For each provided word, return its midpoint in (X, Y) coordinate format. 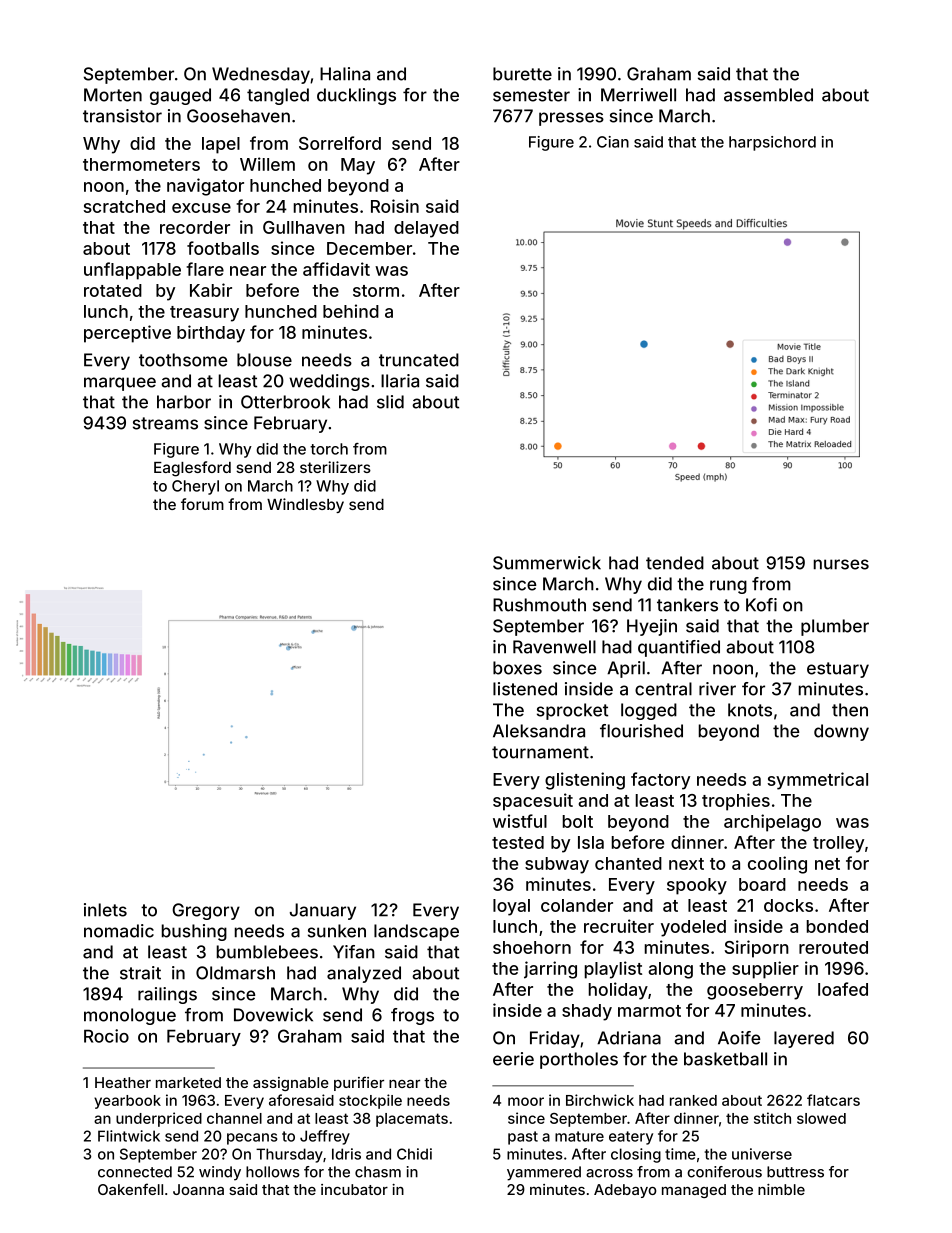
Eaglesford (192, 469)
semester (531, 95)
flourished (641, 731)
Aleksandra (539, 731)
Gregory (206, 911)
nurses (841, 564)
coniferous (724, 1172)
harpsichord (772, 143)
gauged (180, 96)
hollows (273, 1172)
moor (526, 1101)
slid (390, 402)
